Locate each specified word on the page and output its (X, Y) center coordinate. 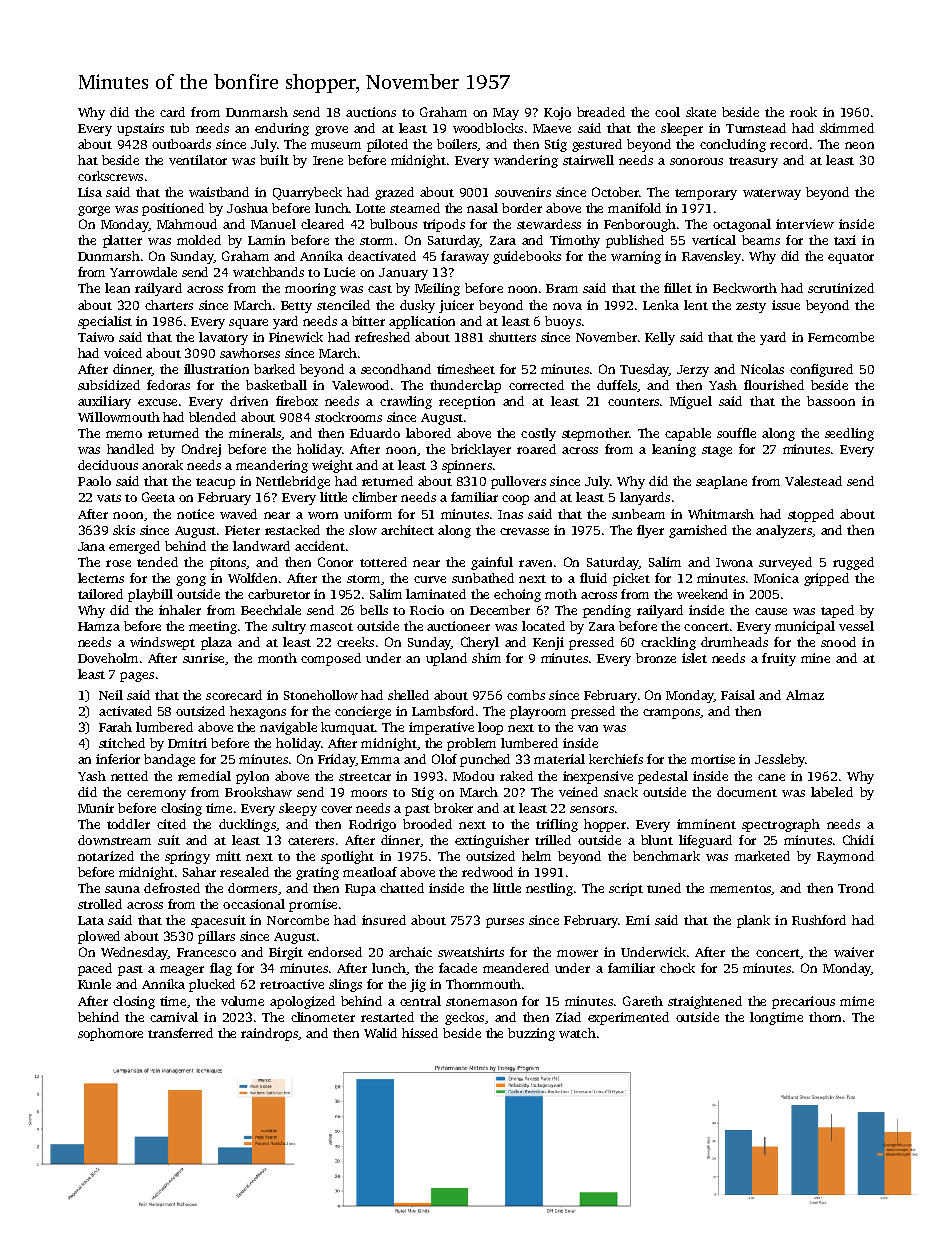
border (522, 208)
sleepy (298, 809)
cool (667, 112)
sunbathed (483, 578)
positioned (173, 209)
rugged (853, 563)
